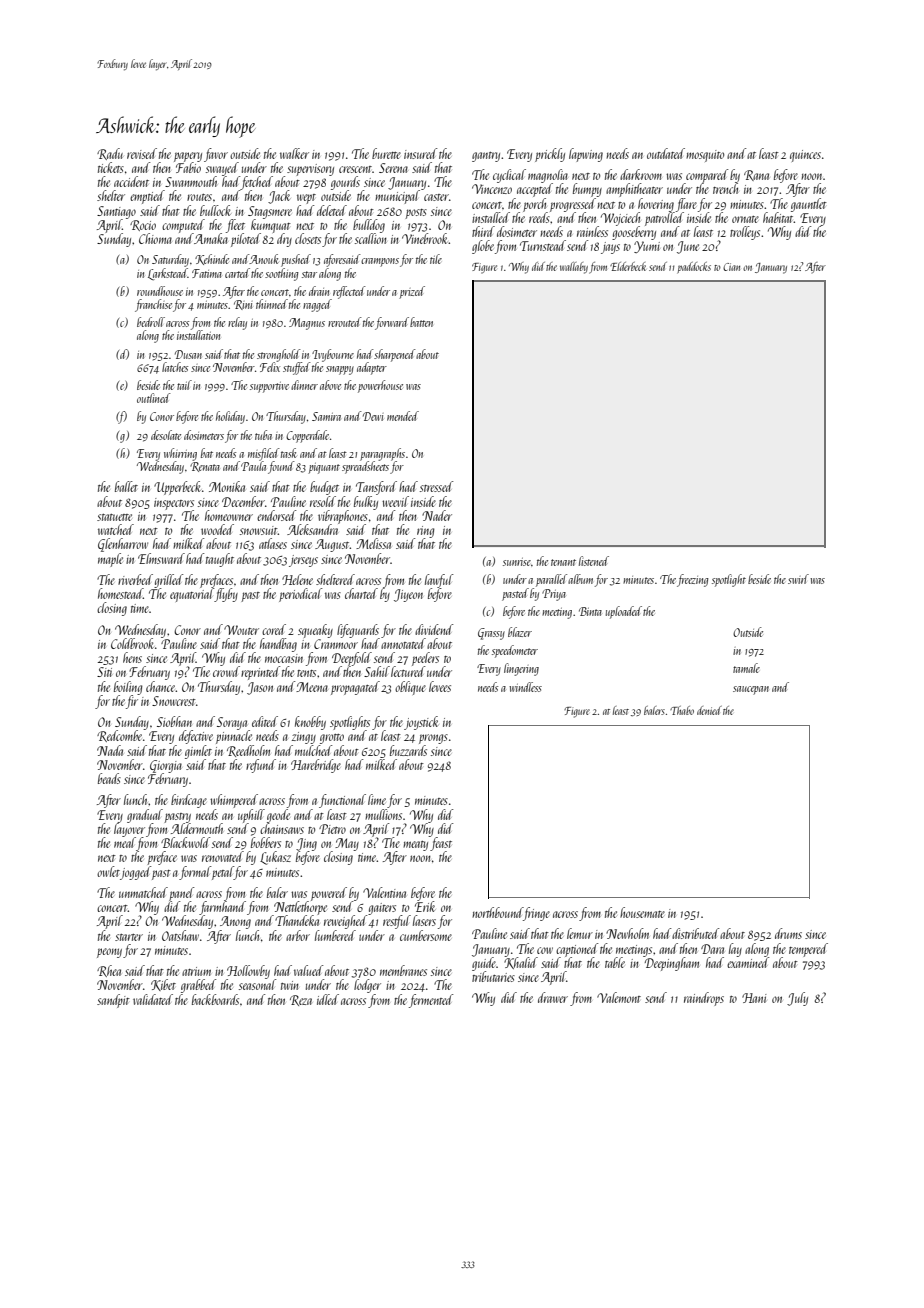  Describe the element at coordinates (384, 892) in the document. I see `Valentina` at that location.
